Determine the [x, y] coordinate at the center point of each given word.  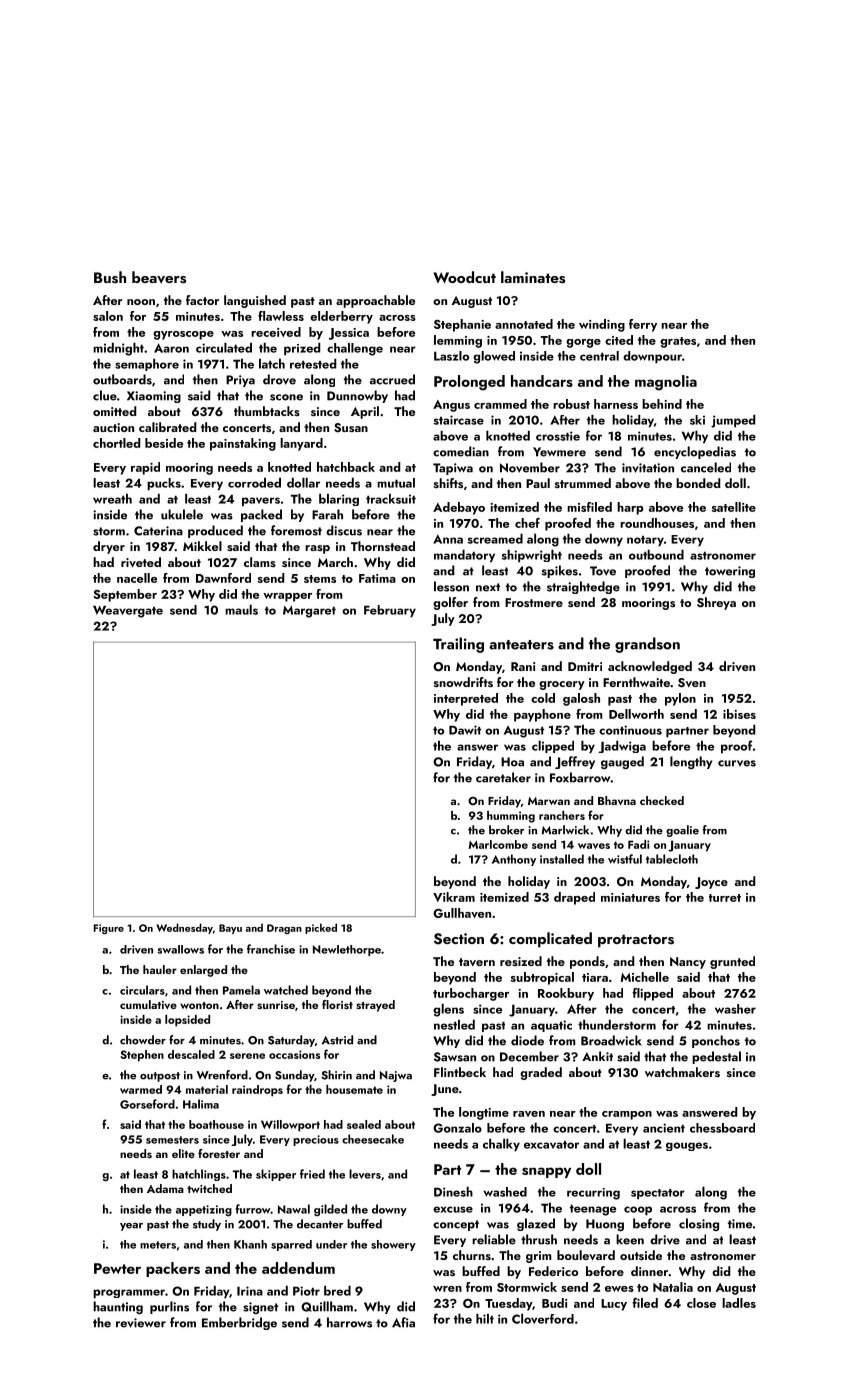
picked [321, 928]
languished [255, 301]
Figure [109, 929]
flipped [652, 994]
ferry [643, 325]
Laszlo [451, 356]
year [131, 1227]
